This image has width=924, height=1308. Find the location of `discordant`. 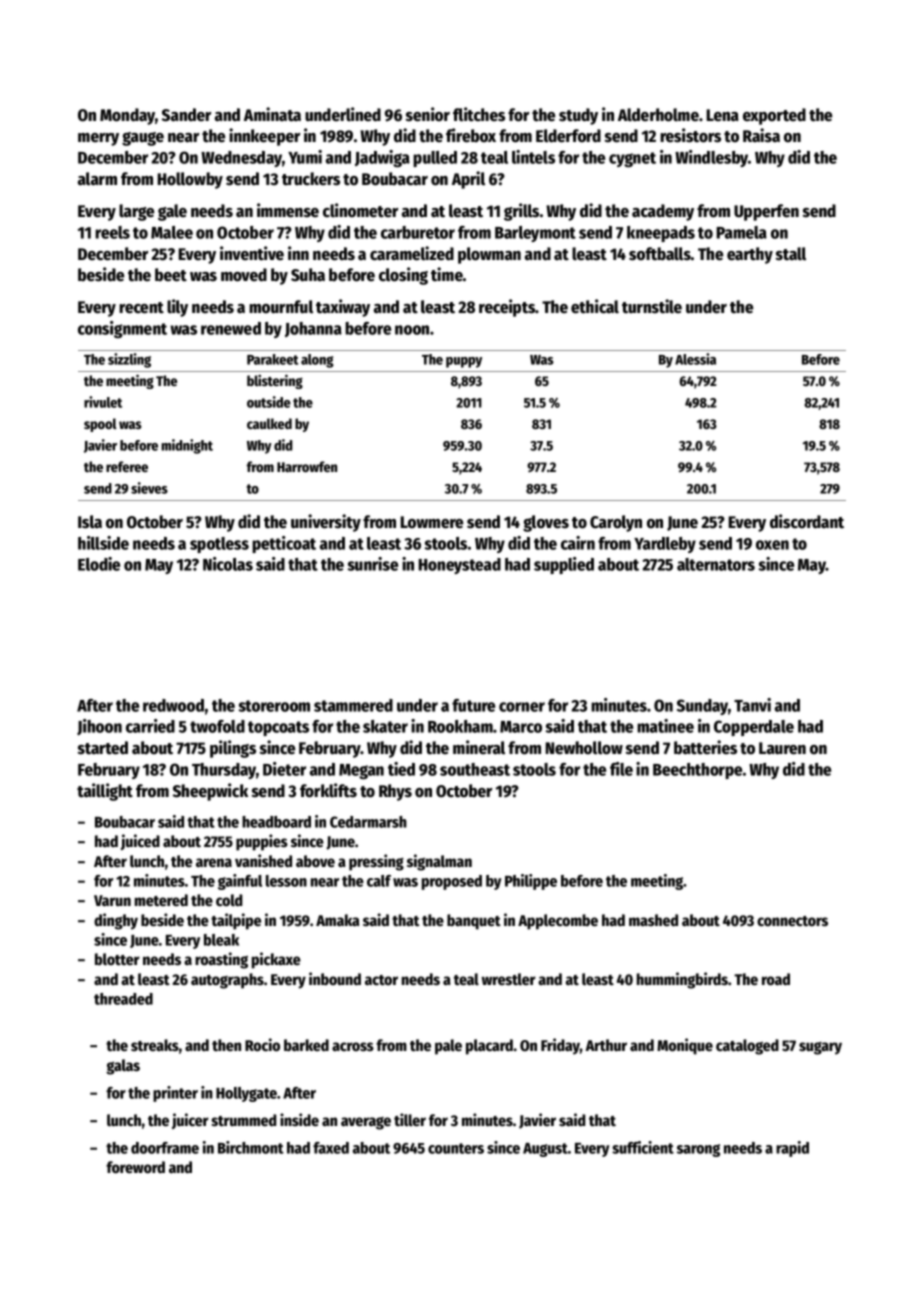

discordant is located at coordinates (807, 521).
